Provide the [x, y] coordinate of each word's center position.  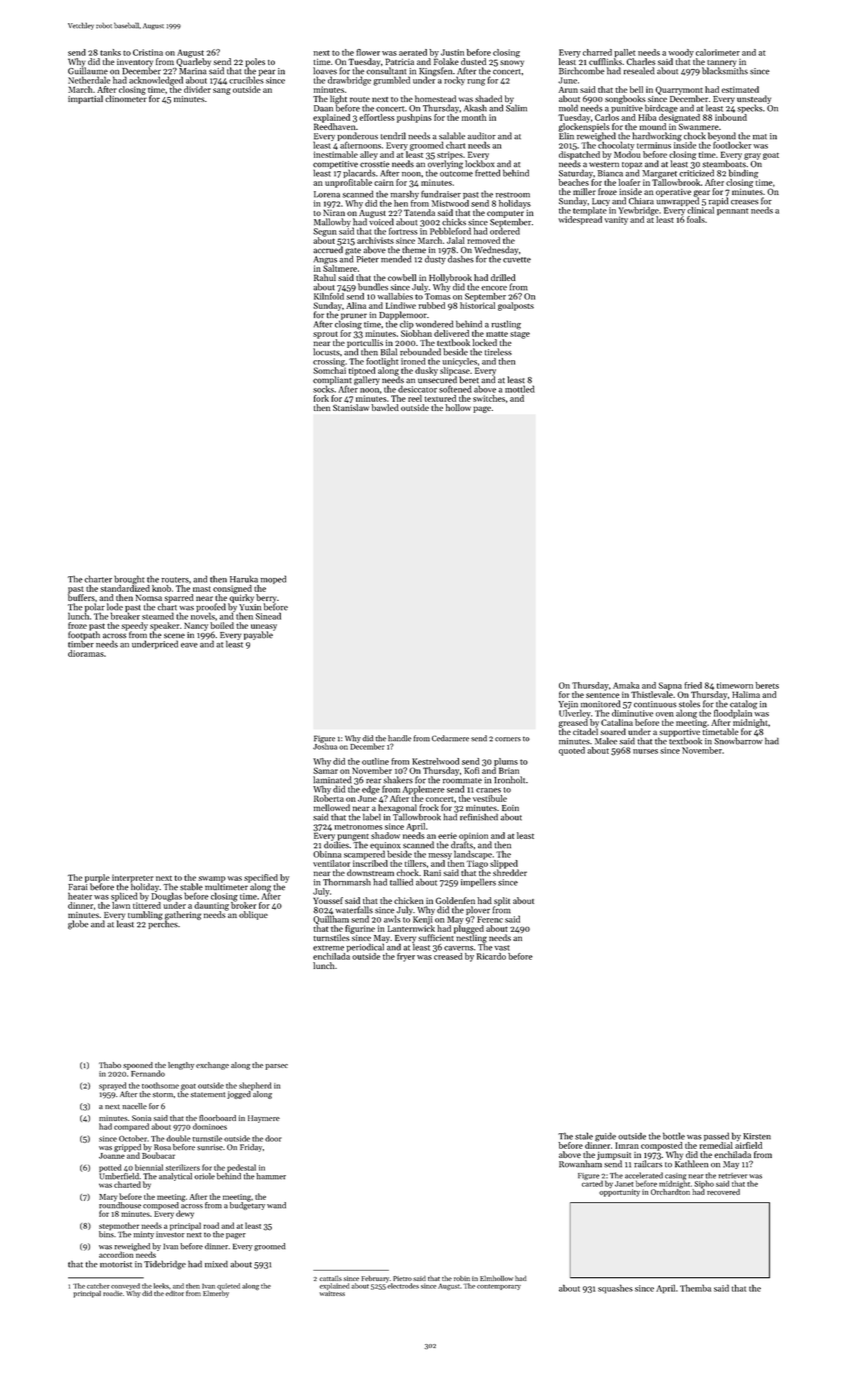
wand [276, 1205]
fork [321, 398]
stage [520, 335]
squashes [615, 1289]
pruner [354, 316]
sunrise [210, 1147]
